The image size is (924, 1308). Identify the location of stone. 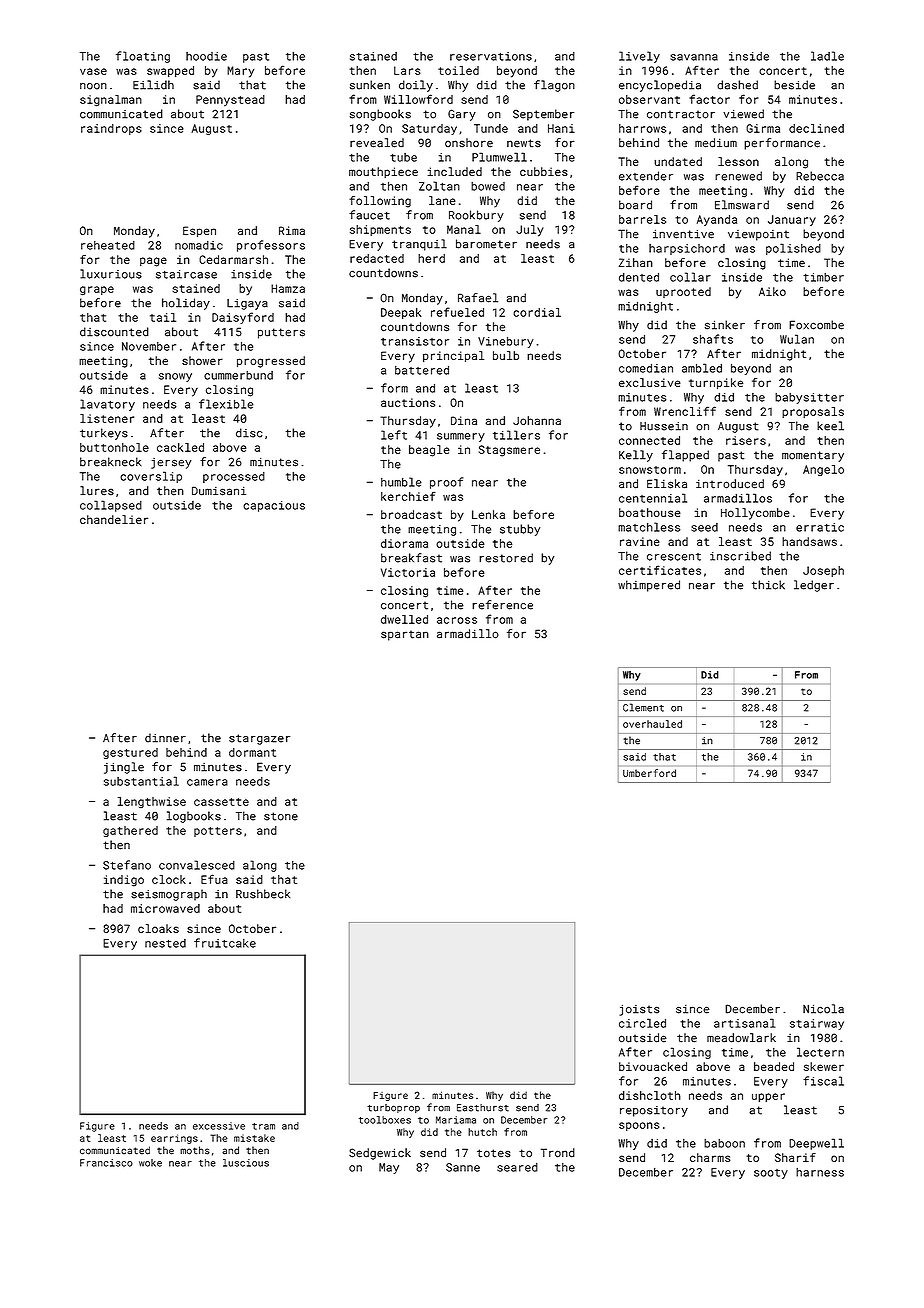
(281, 816).
